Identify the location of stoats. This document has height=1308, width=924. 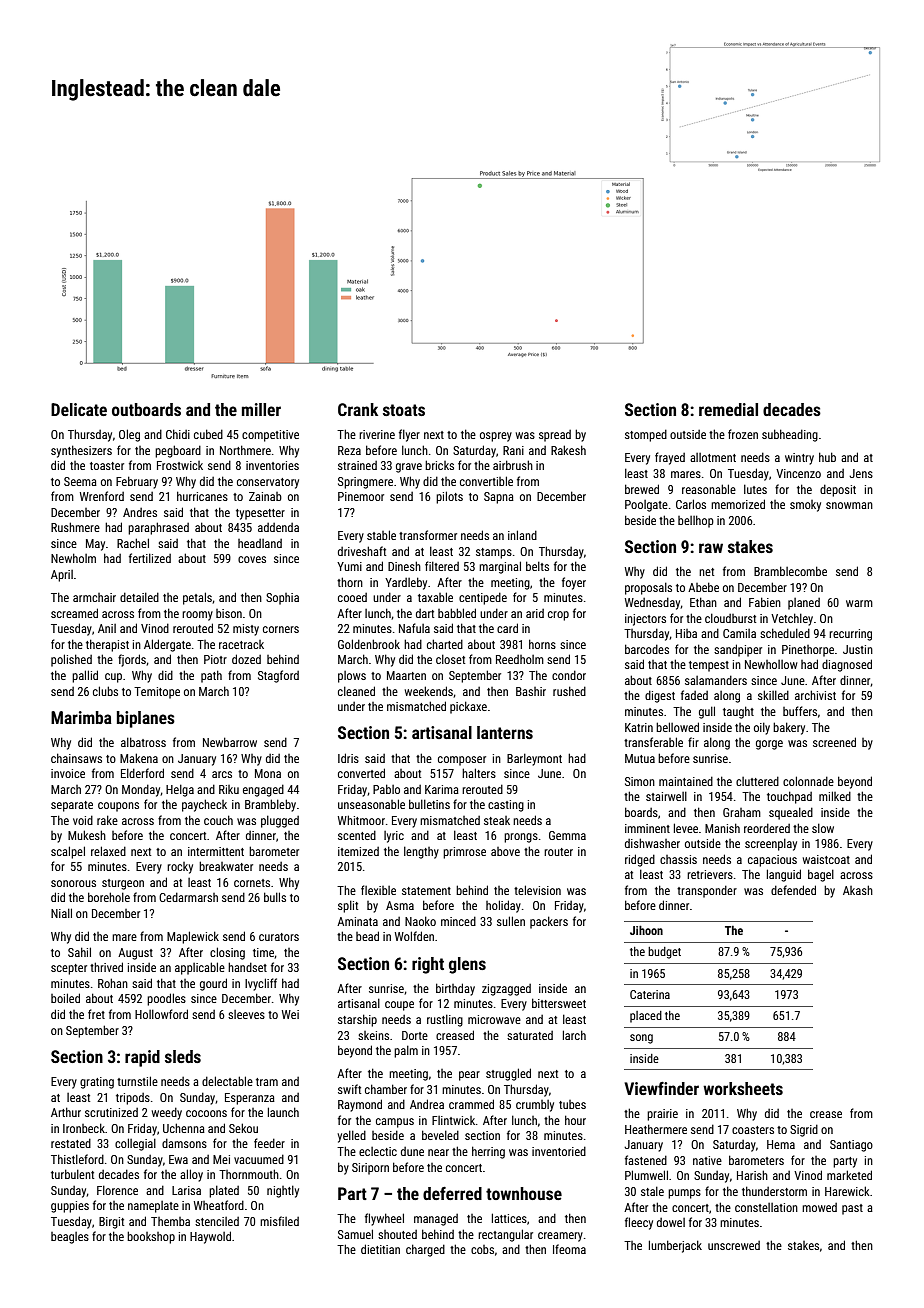
(404, 410).
